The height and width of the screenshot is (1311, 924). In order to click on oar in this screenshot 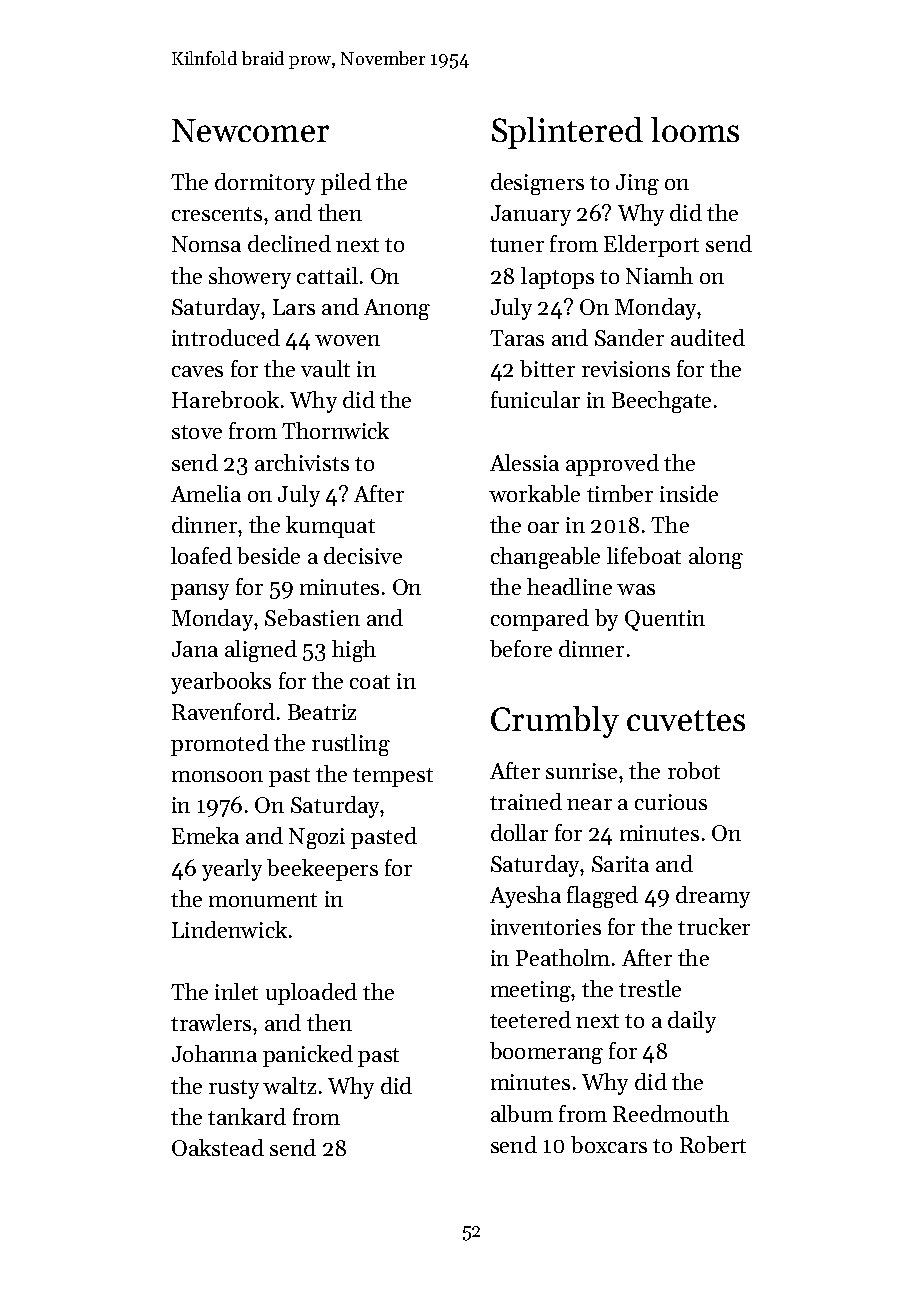, I will do `click(543, 527)`.
